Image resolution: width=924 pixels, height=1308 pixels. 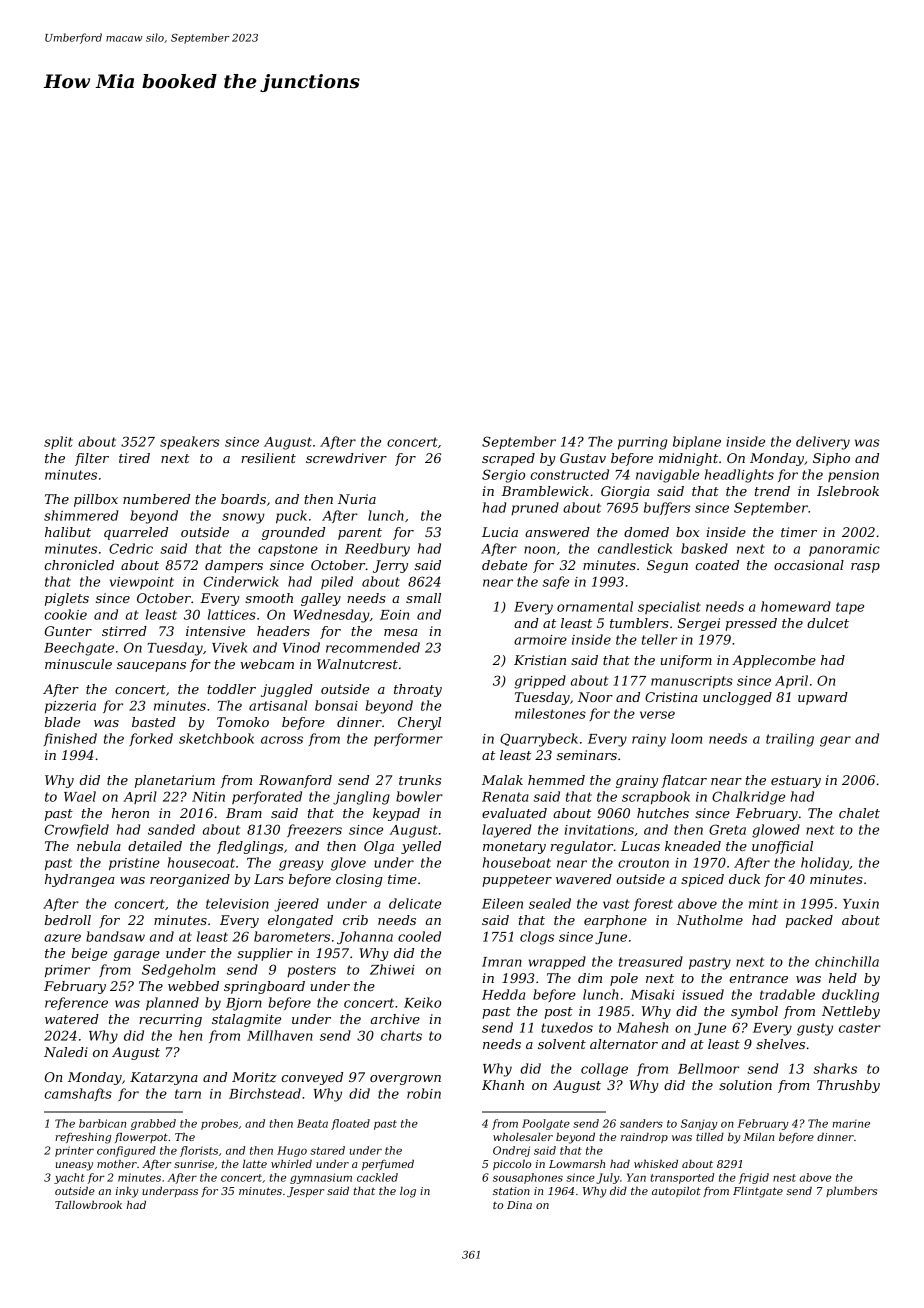 I want to click on purring, so click(x=642, y=443).
